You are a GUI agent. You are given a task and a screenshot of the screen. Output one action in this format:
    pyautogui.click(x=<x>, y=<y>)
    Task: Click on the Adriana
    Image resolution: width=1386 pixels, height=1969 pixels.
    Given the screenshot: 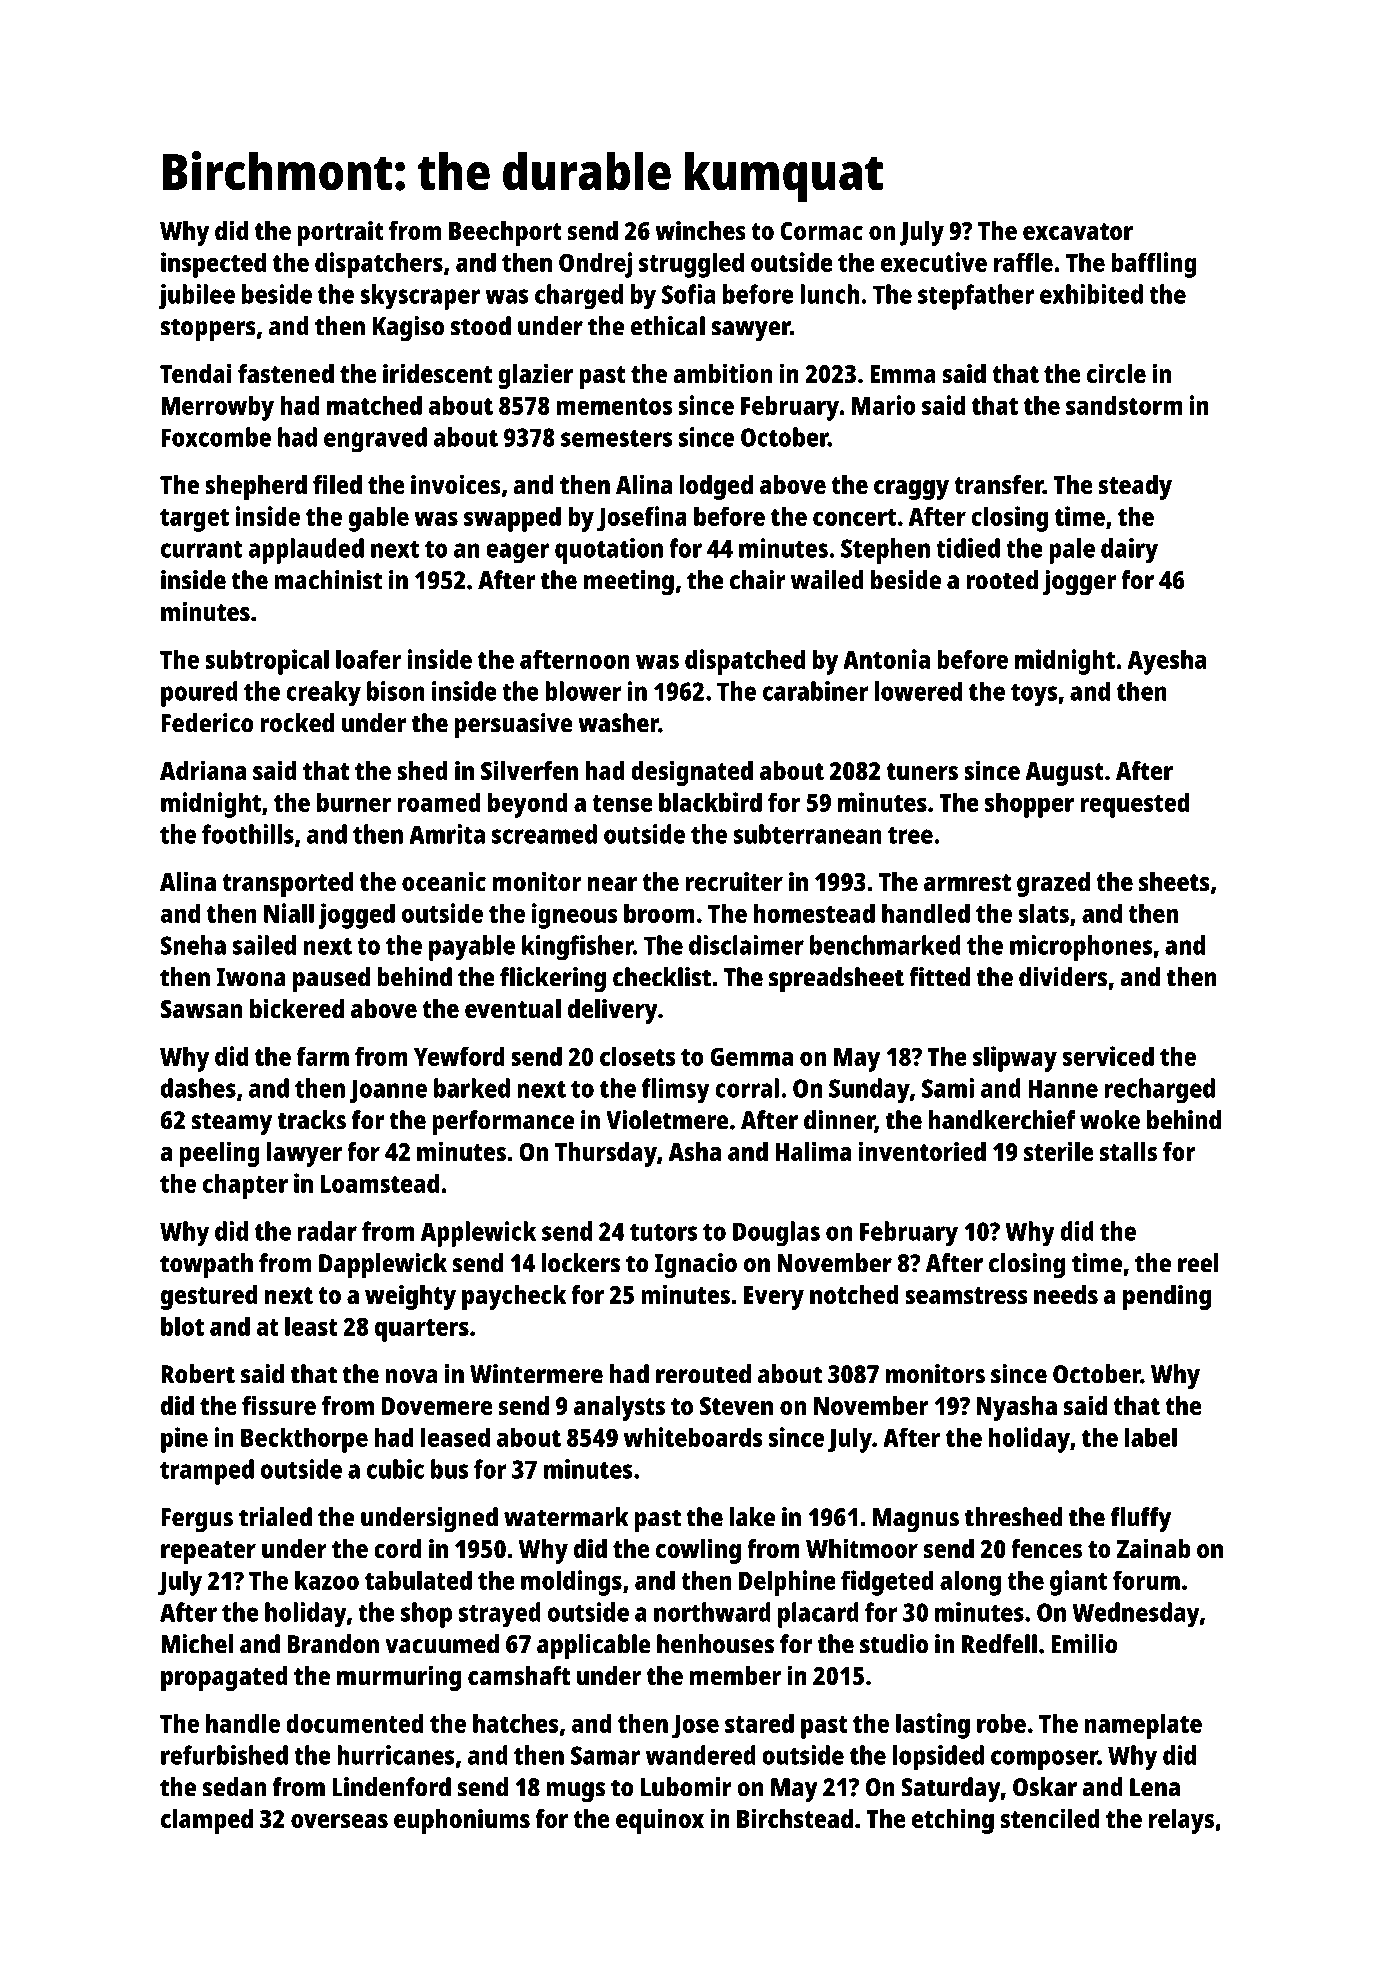 What is the action you would take?
    pyautogui.click(x=203, y=770)
